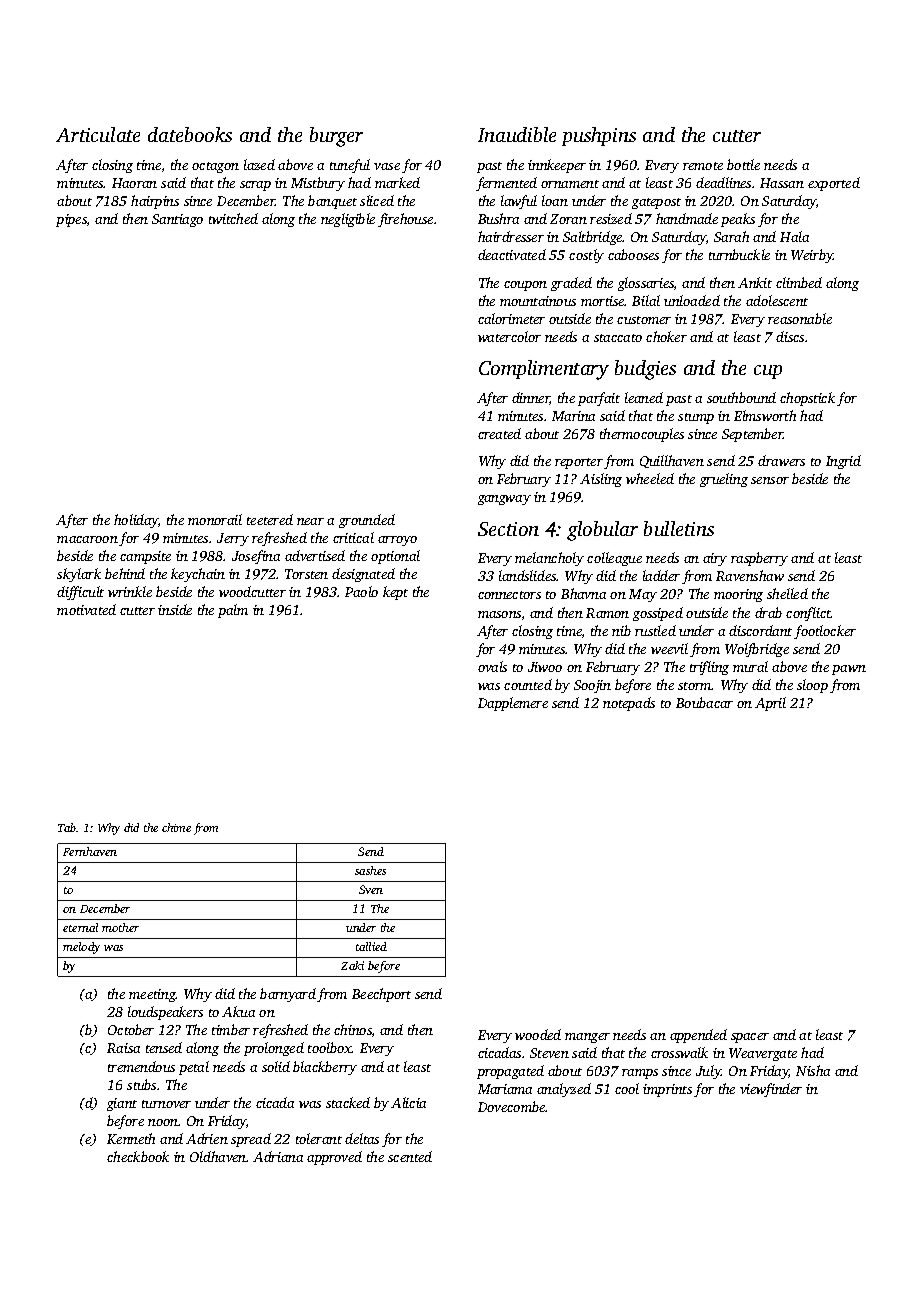 Image resolution: width=924 pixels, height=1314 pixels. Describe the element at coordinates (218, 1156) in the image. I see `Oldhaven` at that location.
